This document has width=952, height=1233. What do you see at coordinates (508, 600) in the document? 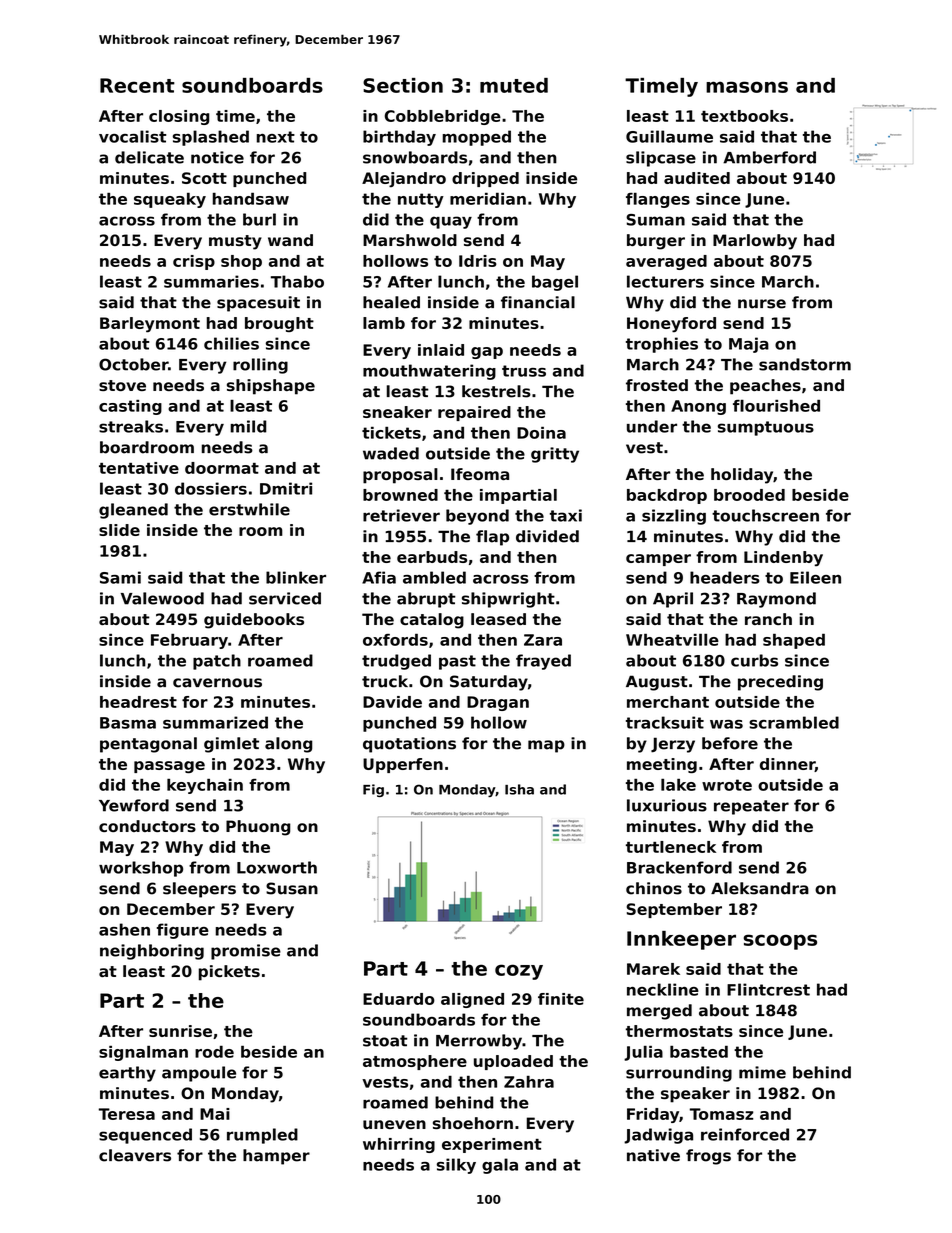
I see `shipwright` at bounding box center [508, 600].
